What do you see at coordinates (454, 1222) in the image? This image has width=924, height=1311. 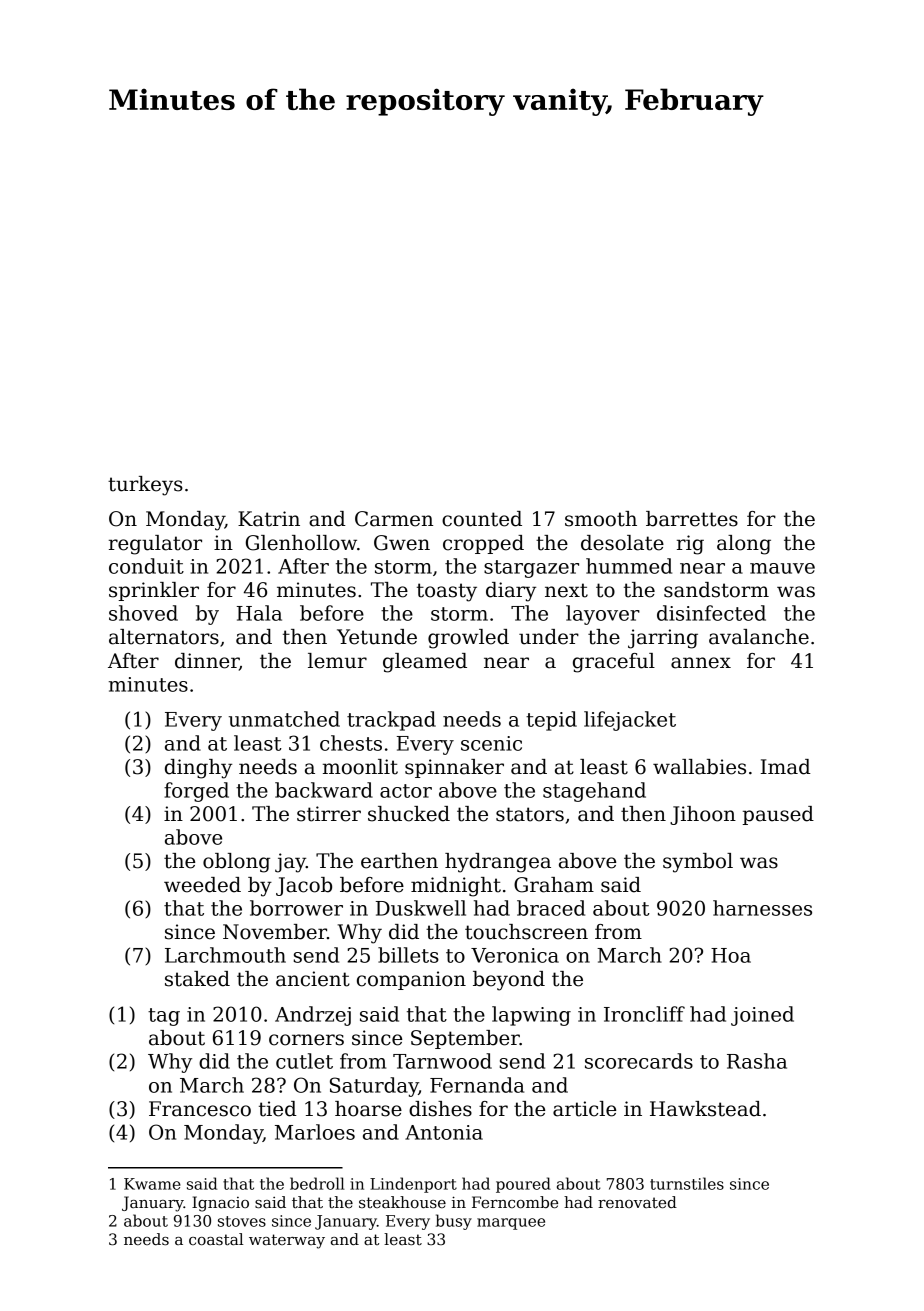 I see `busy` at bounding box center [454, 1222].
